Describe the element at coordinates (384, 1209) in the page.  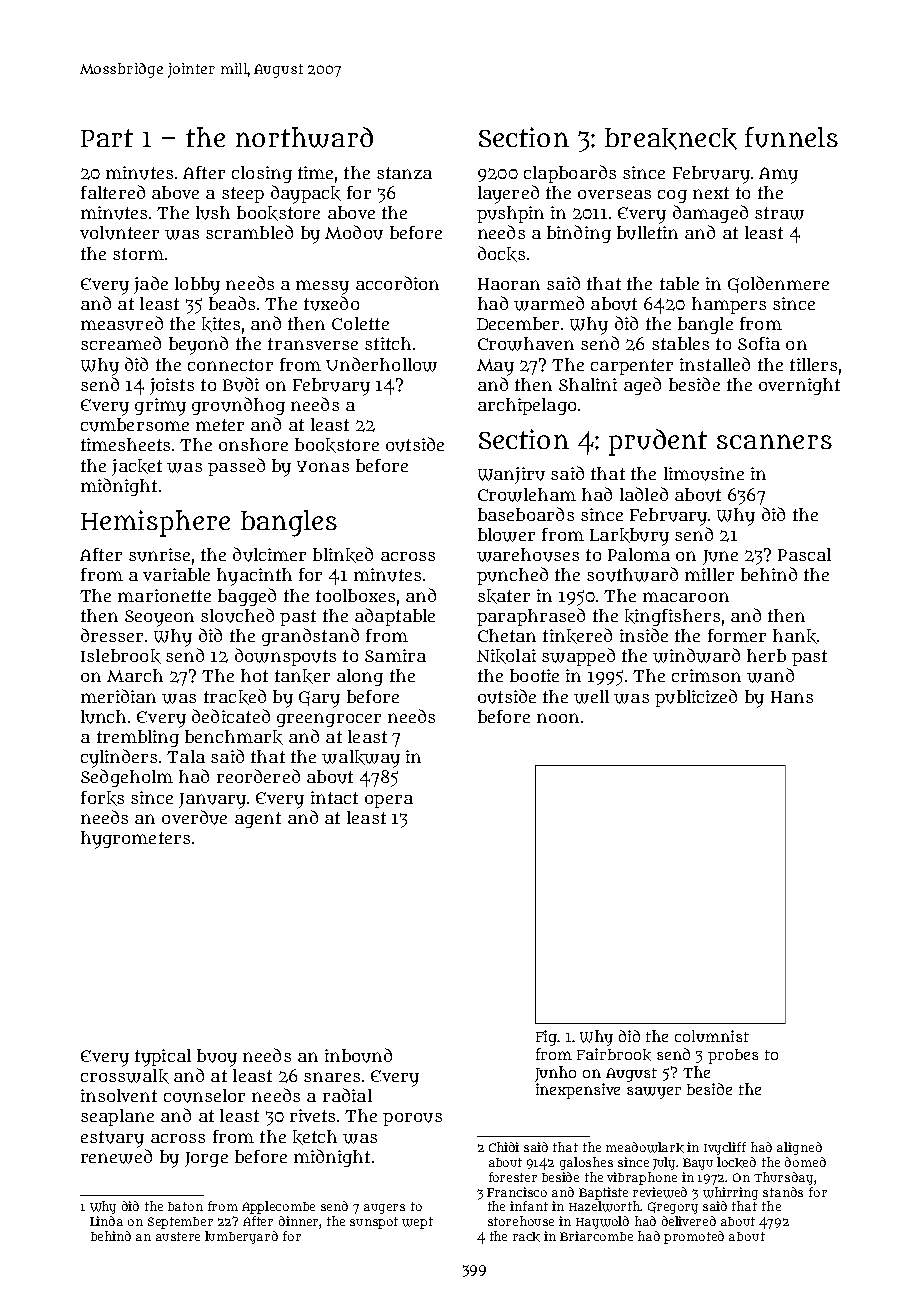
I see `augers` at that location.
